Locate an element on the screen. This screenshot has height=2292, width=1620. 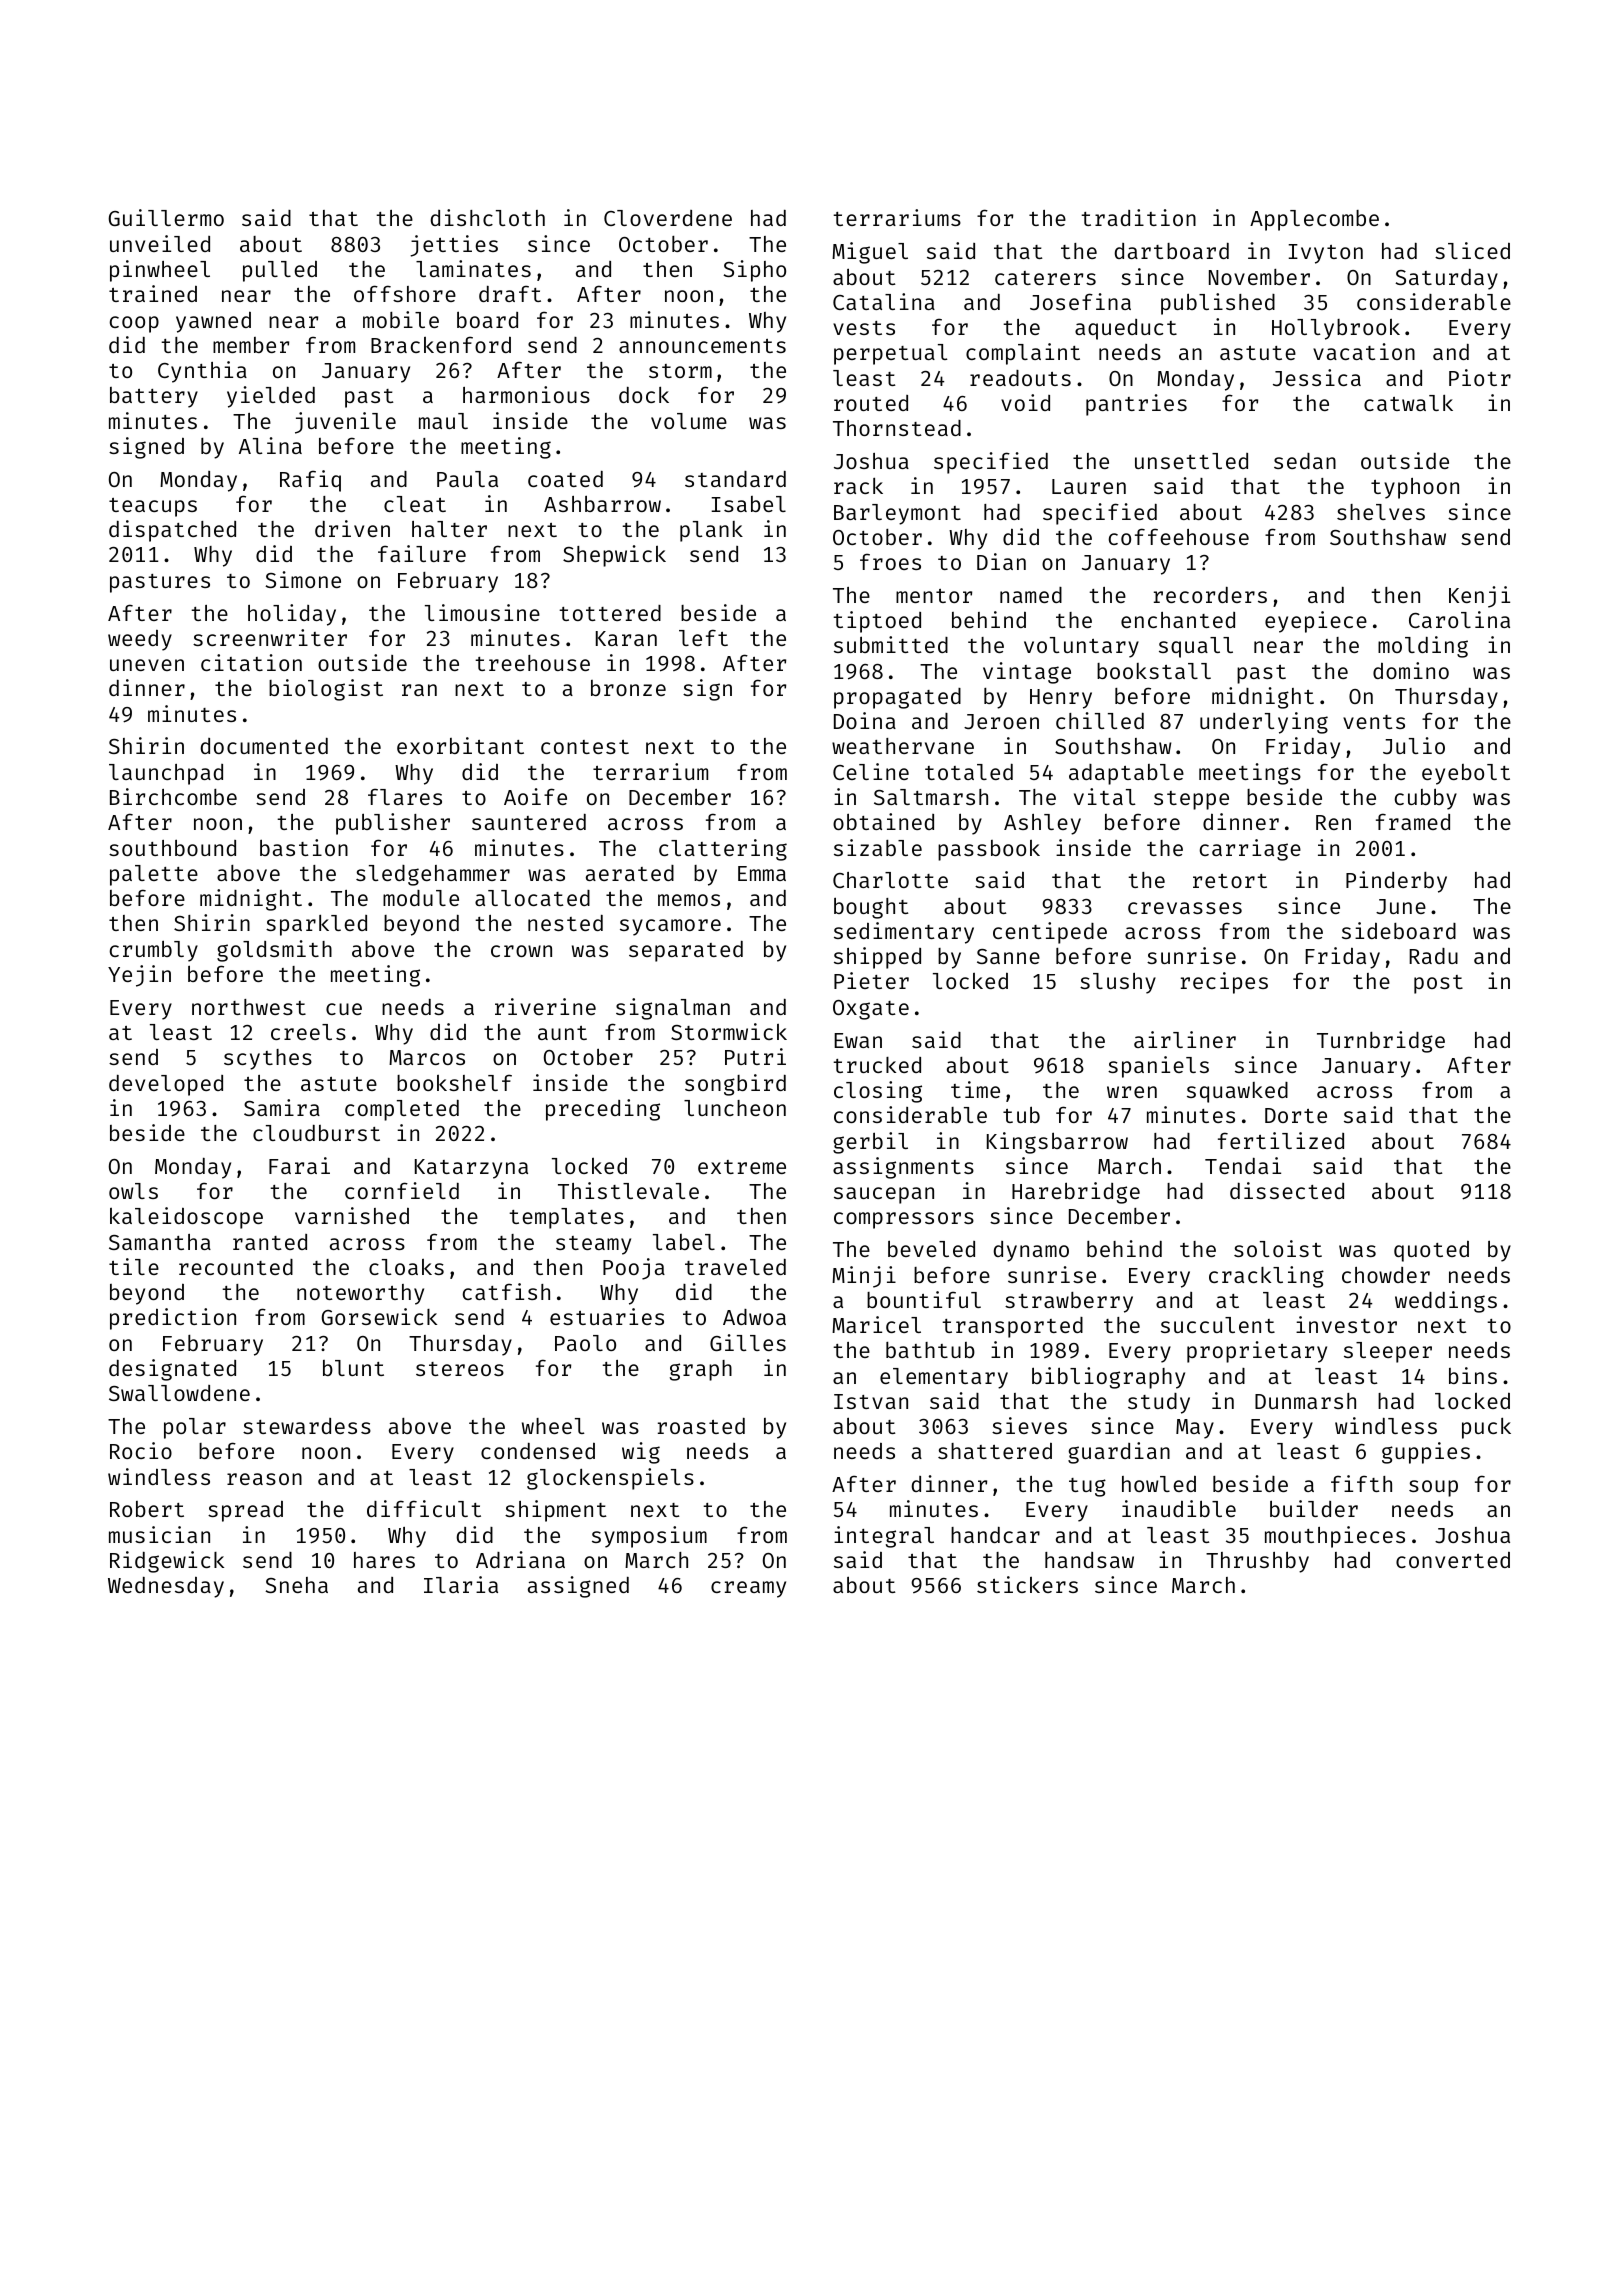
Saturday is located at coordinates (1446, 279).
